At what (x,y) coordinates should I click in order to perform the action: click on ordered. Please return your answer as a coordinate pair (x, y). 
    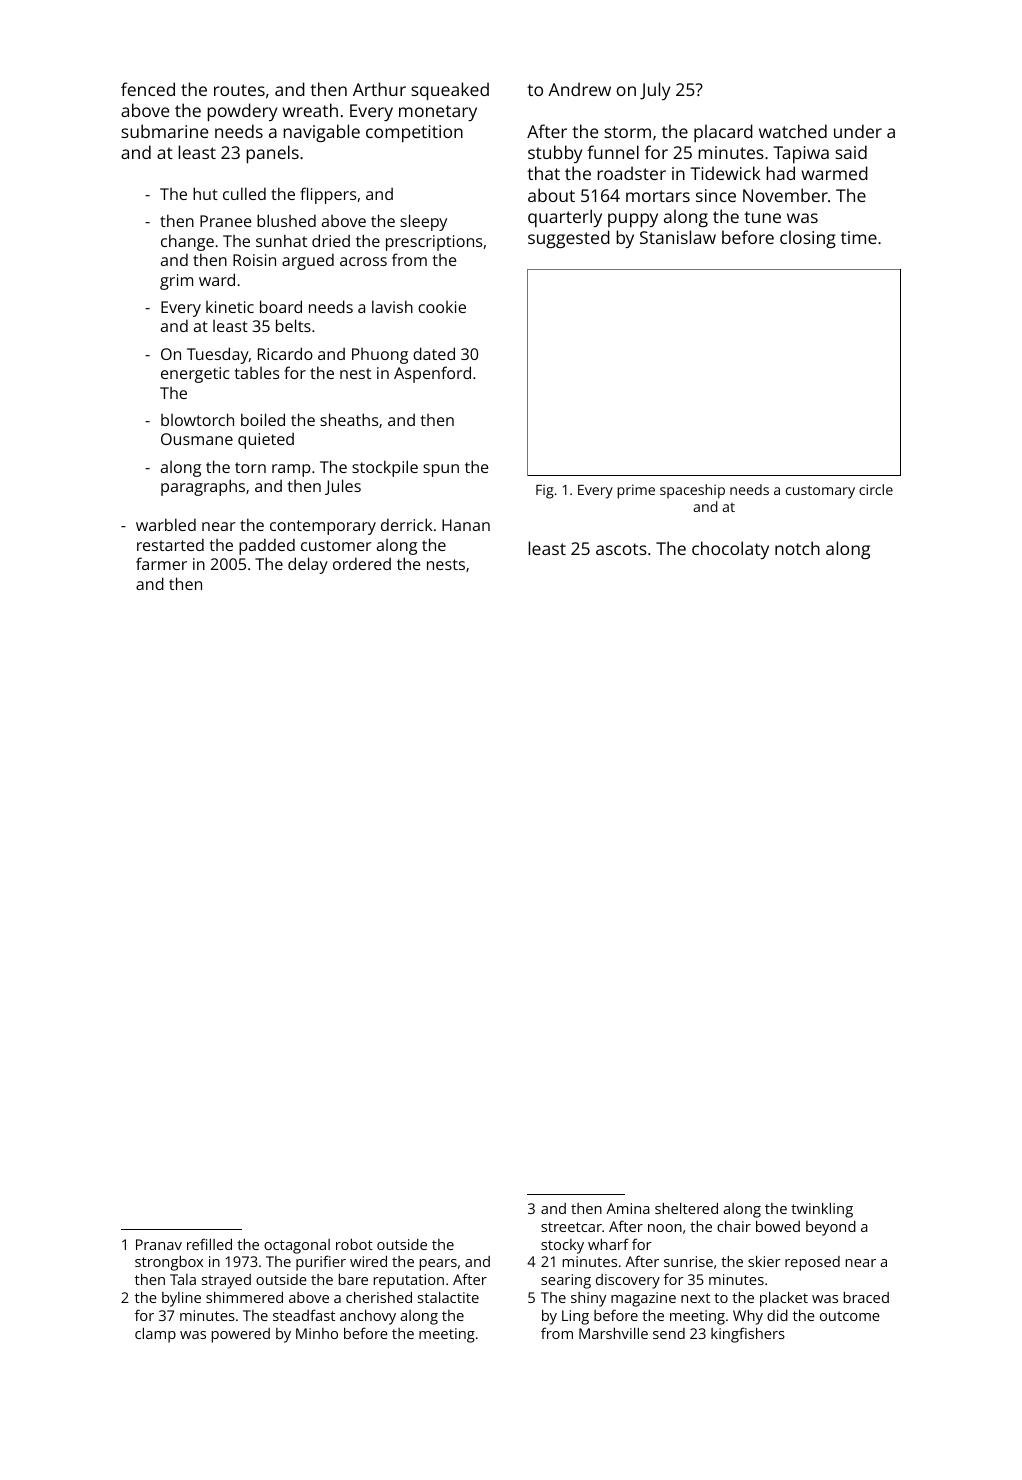
    Looking at the image, I should click on (362, 564).
